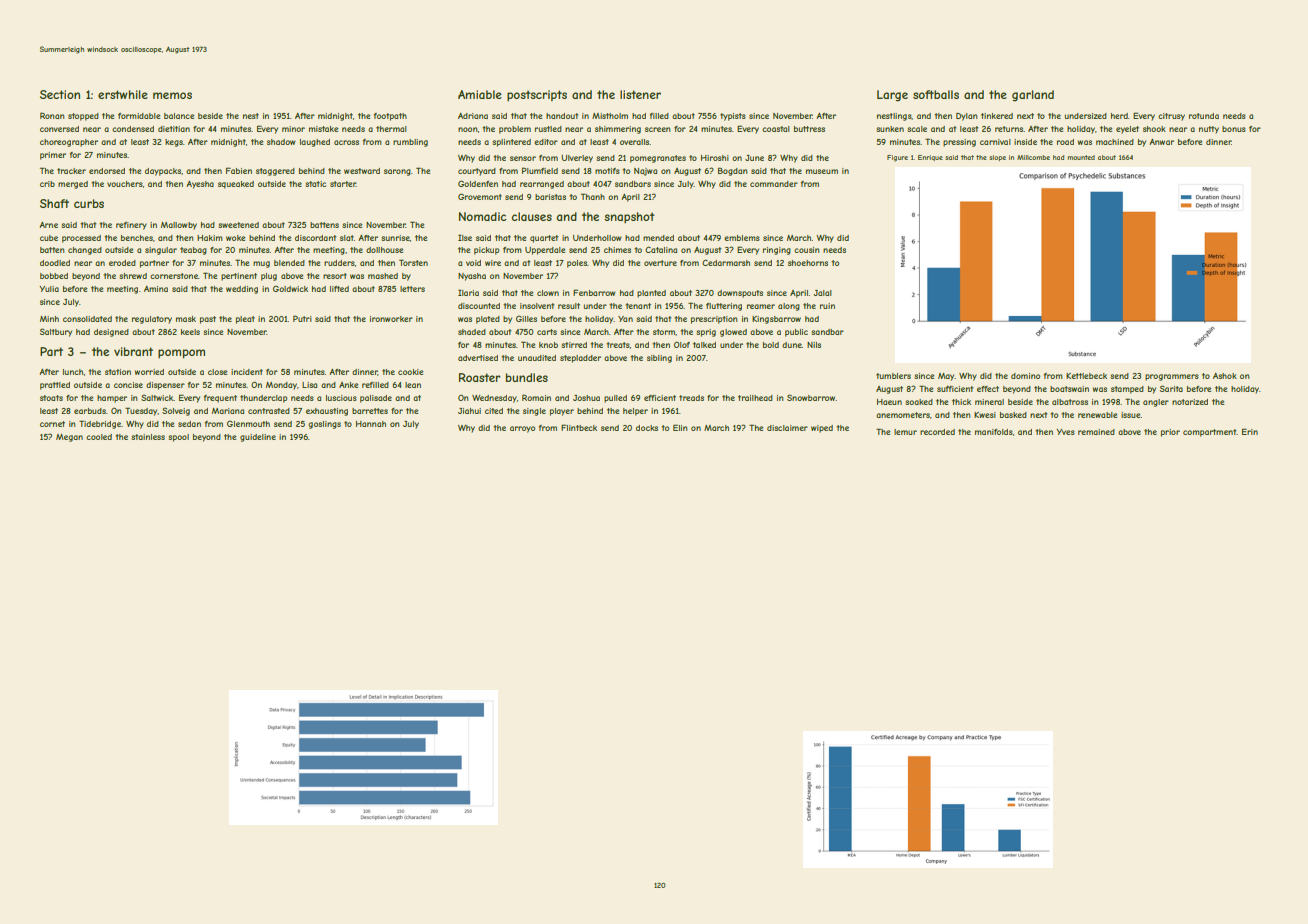  I want to click on stainless, so click(148, 437).
